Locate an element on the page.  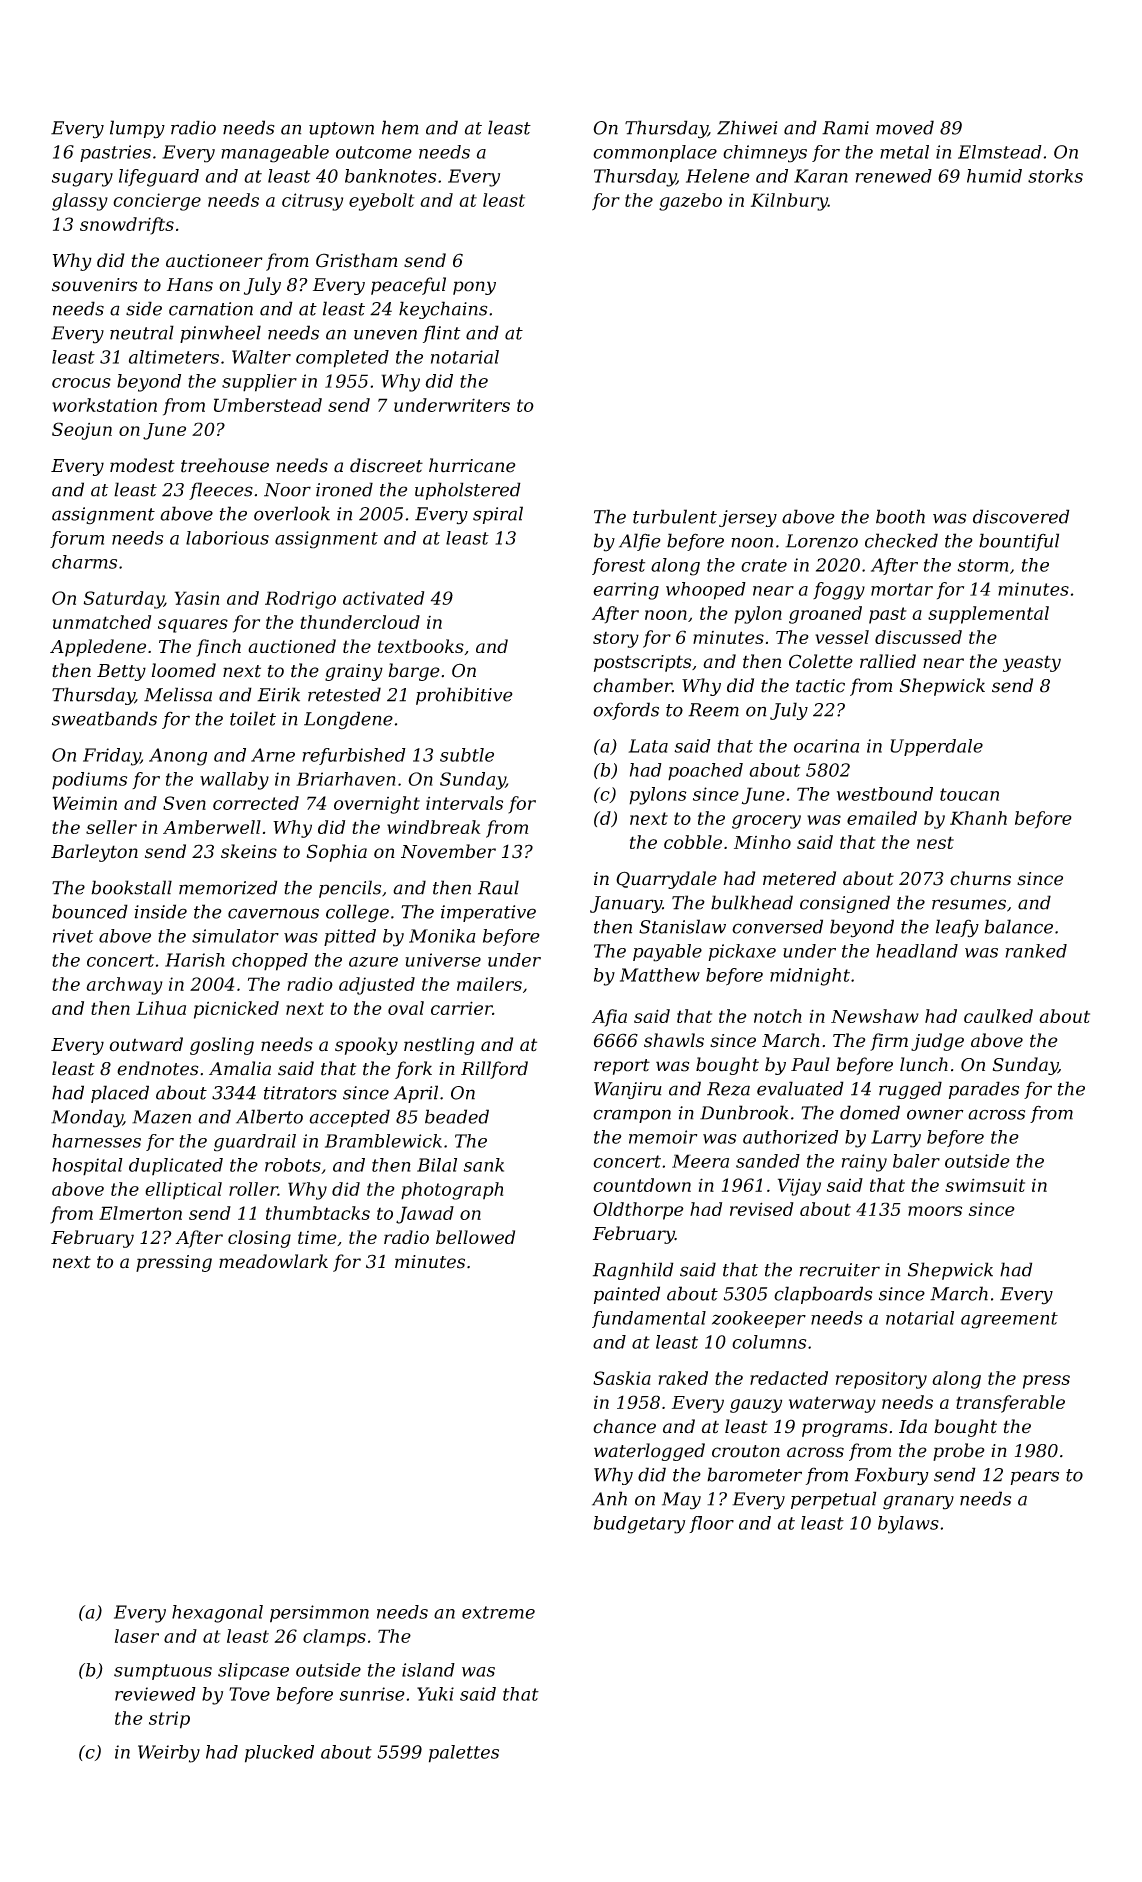
pears is located at coordinates (1034, 1478).
